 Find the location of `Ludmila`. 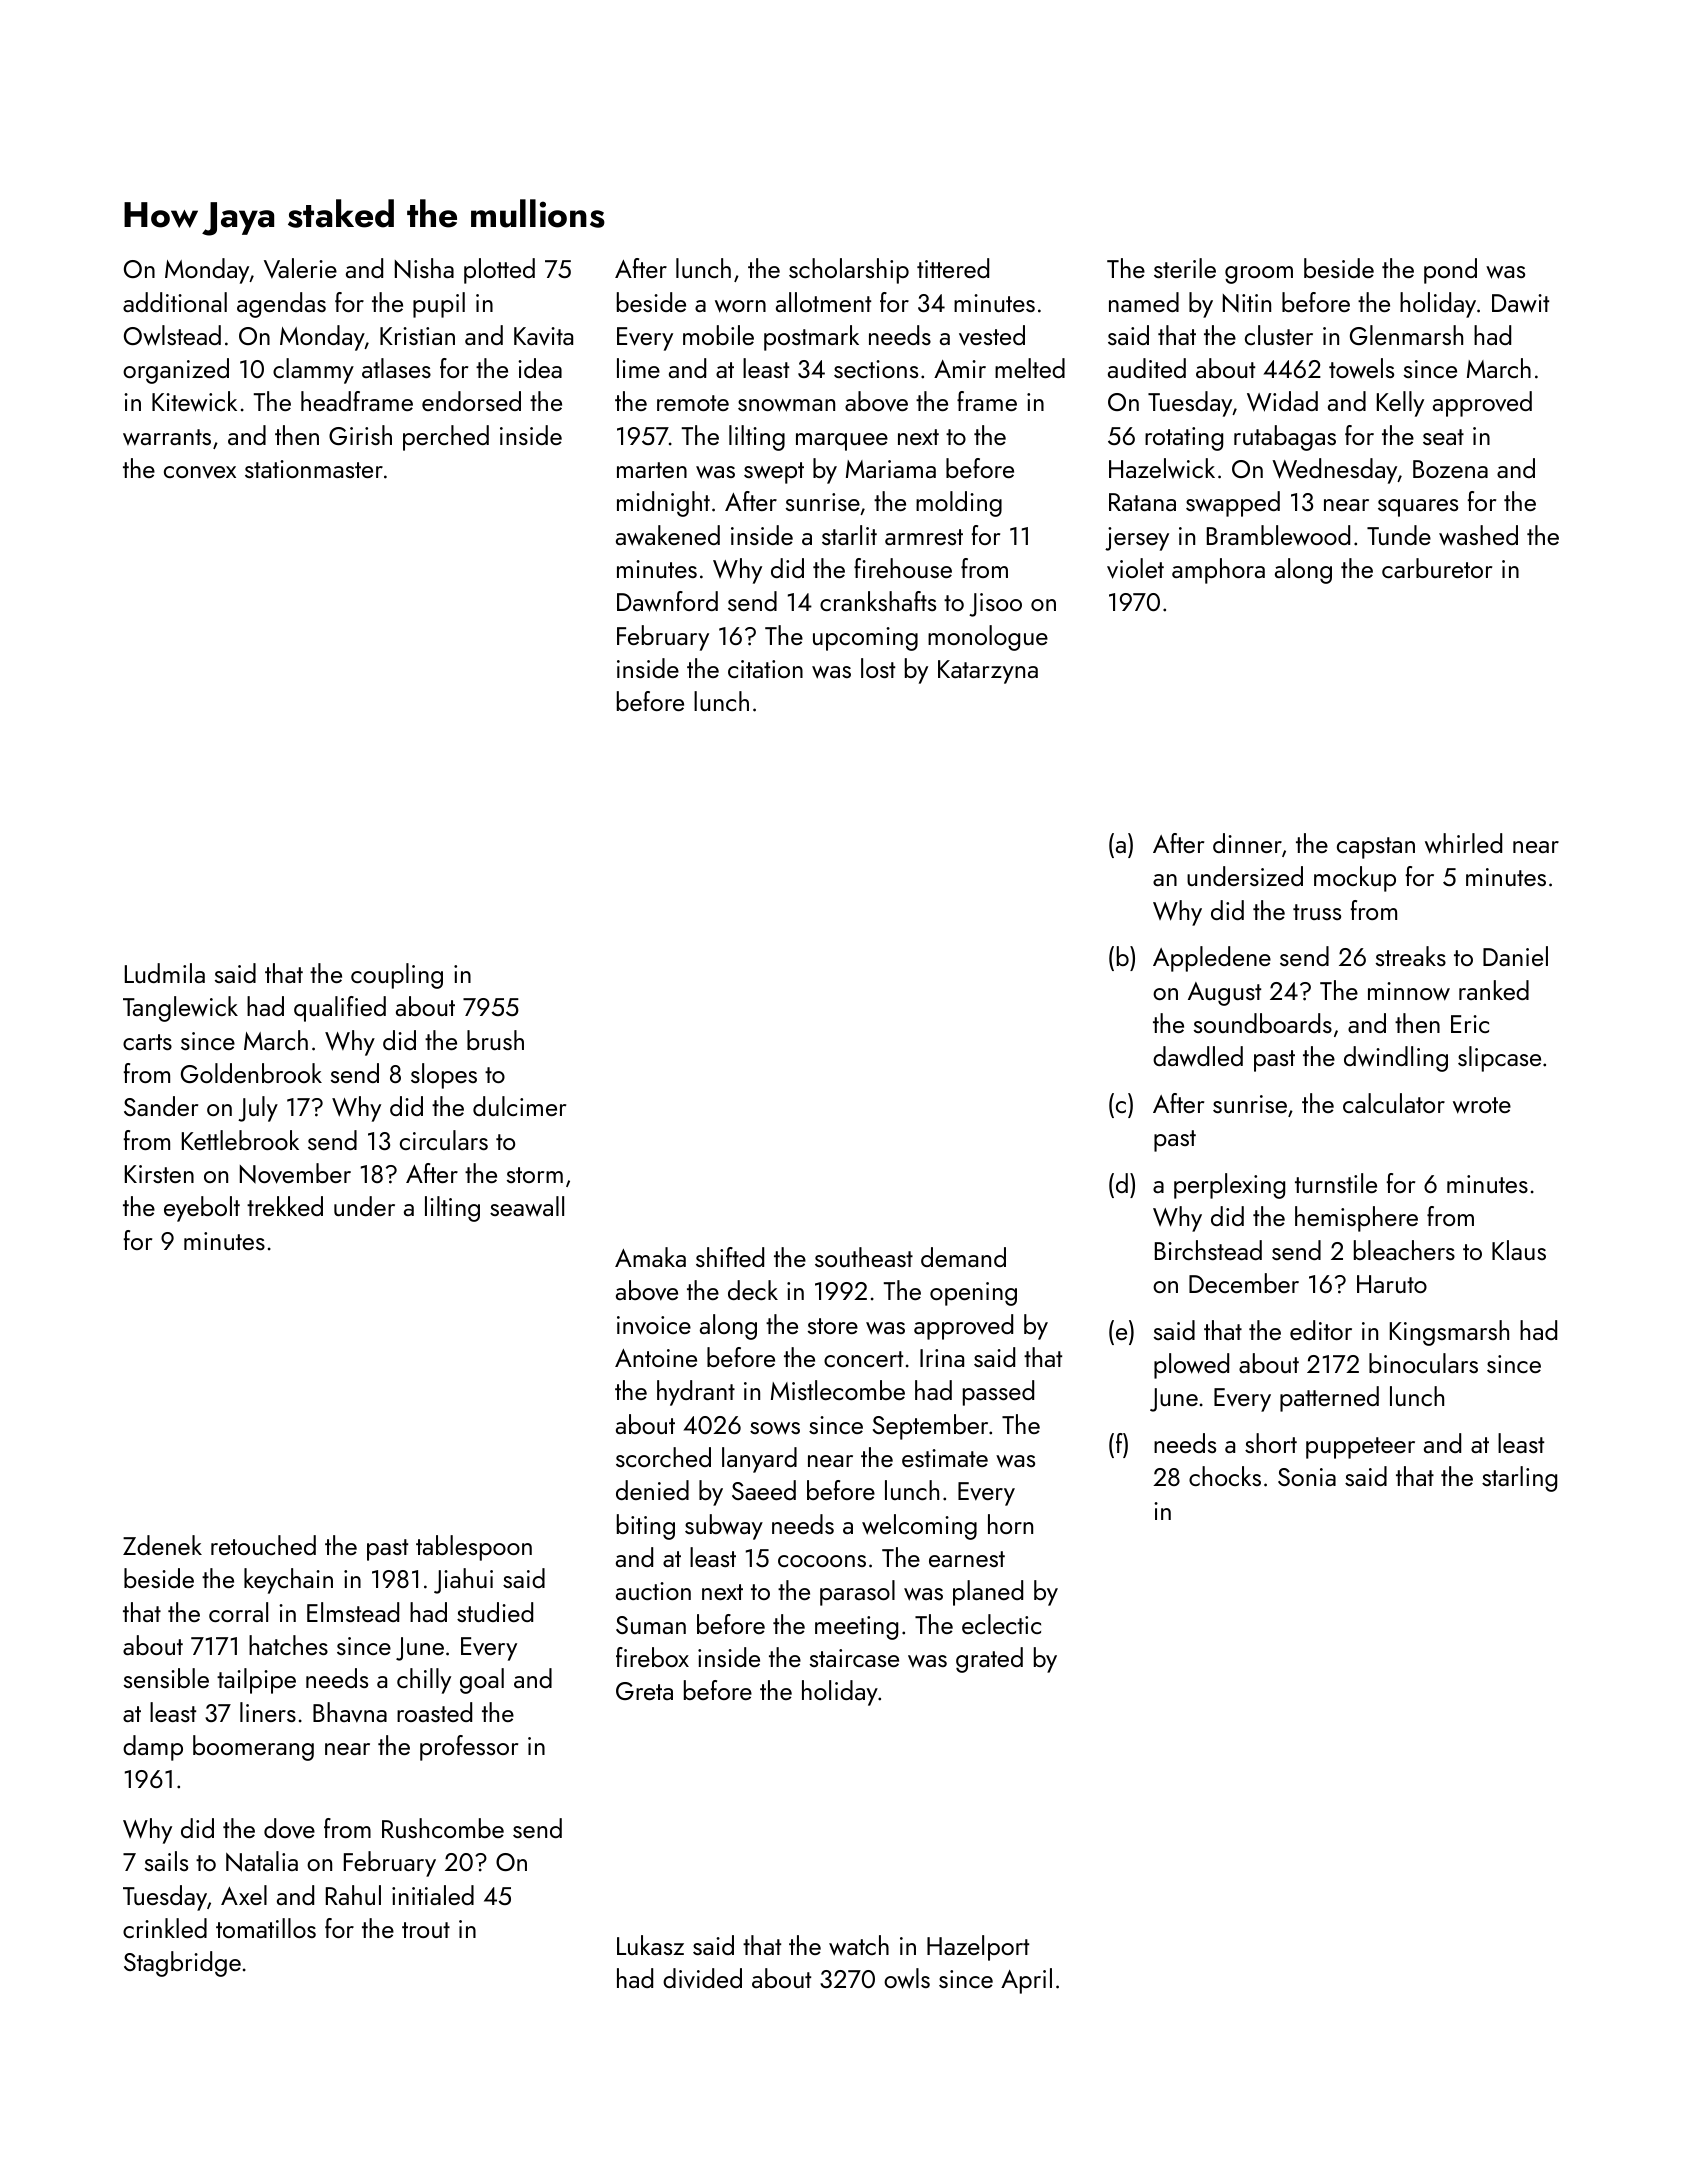

Ludmila is located at coordinates (165, 973).
